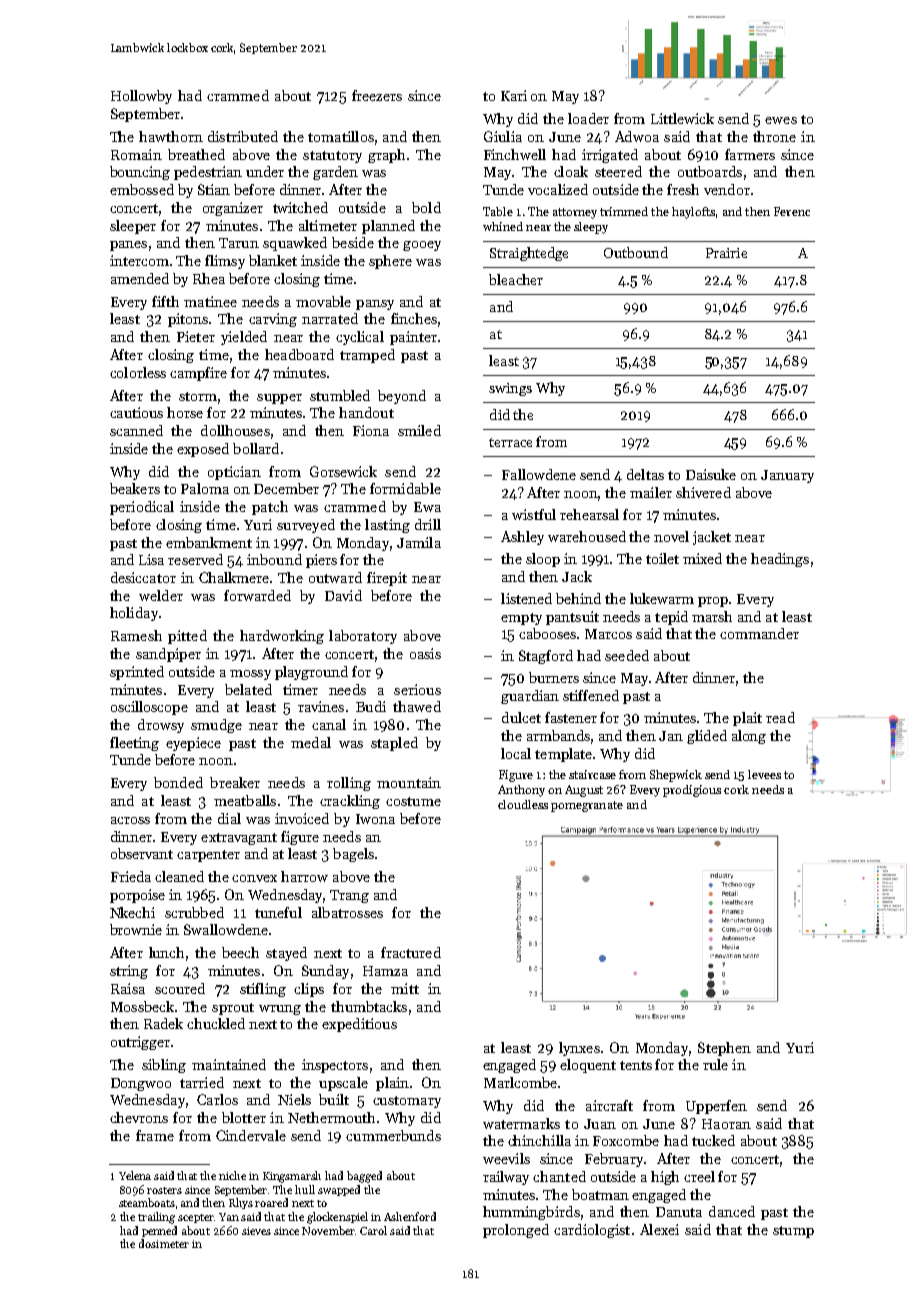 The width and height of the image is (924, 1308). Describe the element at coordinates (514, 95) in the image. I see `Kari` at that location.
